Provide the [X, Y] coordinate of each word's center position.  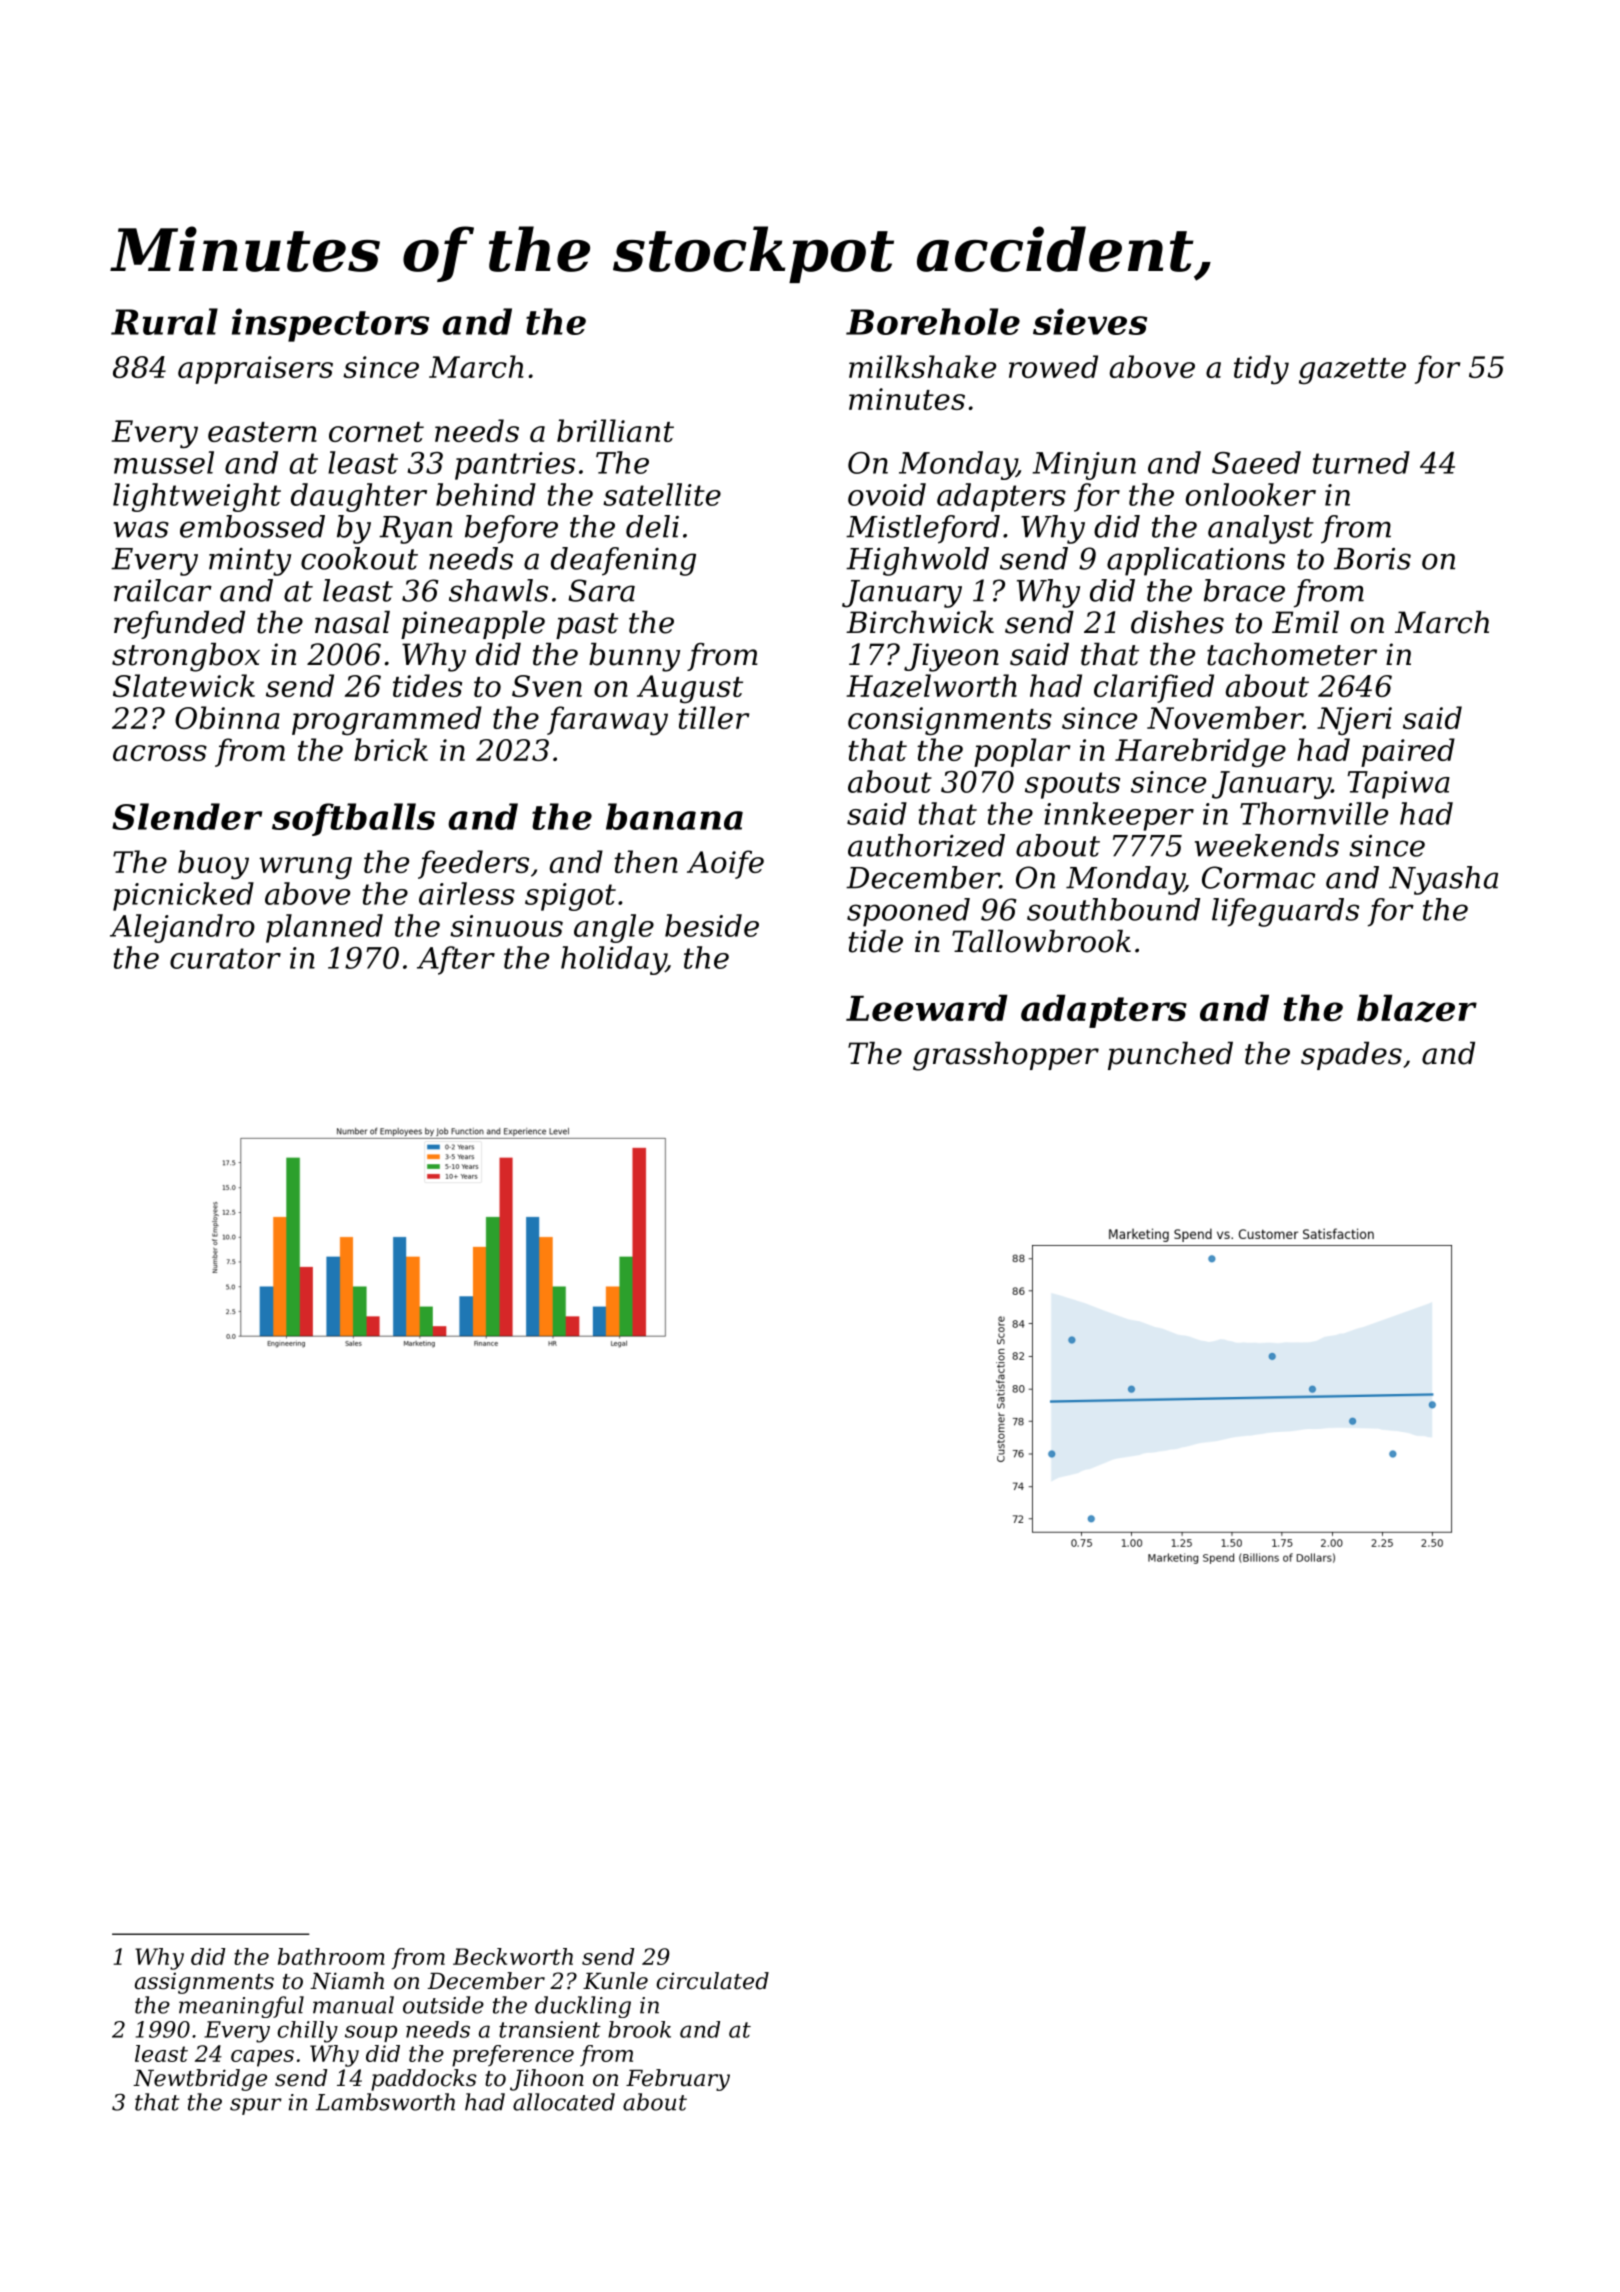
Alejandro [182, 928]
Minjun [1084, 466]
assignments [204, 1983]
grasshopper [1006, 1056]
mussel [164, 462]
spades [1351, 1056]
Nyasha [1443, 880]
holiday [613, 960]
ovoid [887, 494]
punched [1170, 1056]
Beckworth [513, 1956]
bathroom [331, 1956]
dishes [1177, 622]
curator [225, 958]
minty [250, 562]
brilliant [615, 430]
